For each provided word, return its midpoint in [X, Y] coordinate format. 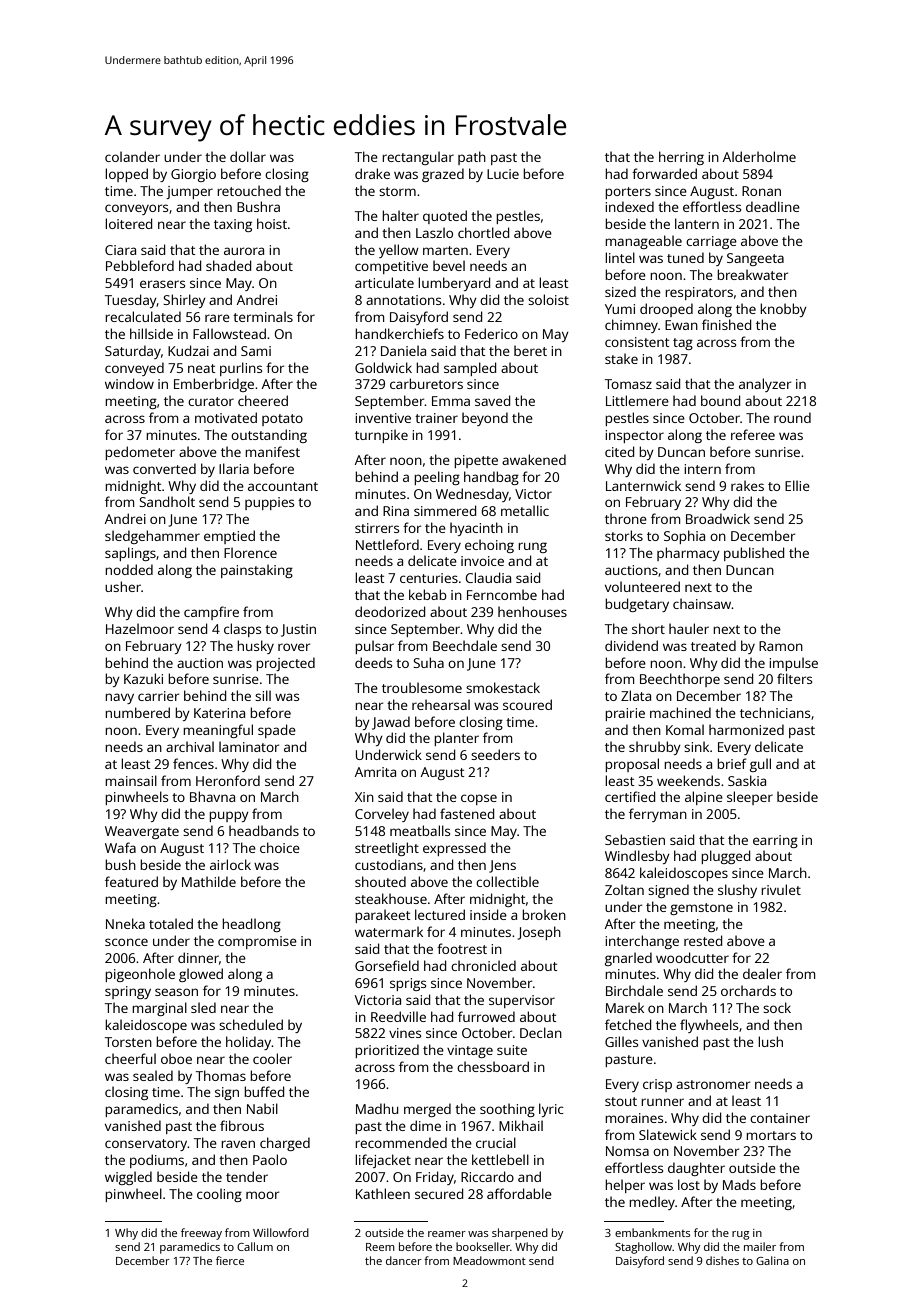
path [472, 158]
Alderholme [759, 156]
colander [132, 156]
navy [119, 698]
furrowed [486, 1016]
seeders [495, 754]
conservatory [146, 1145]
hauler [689, 628]
